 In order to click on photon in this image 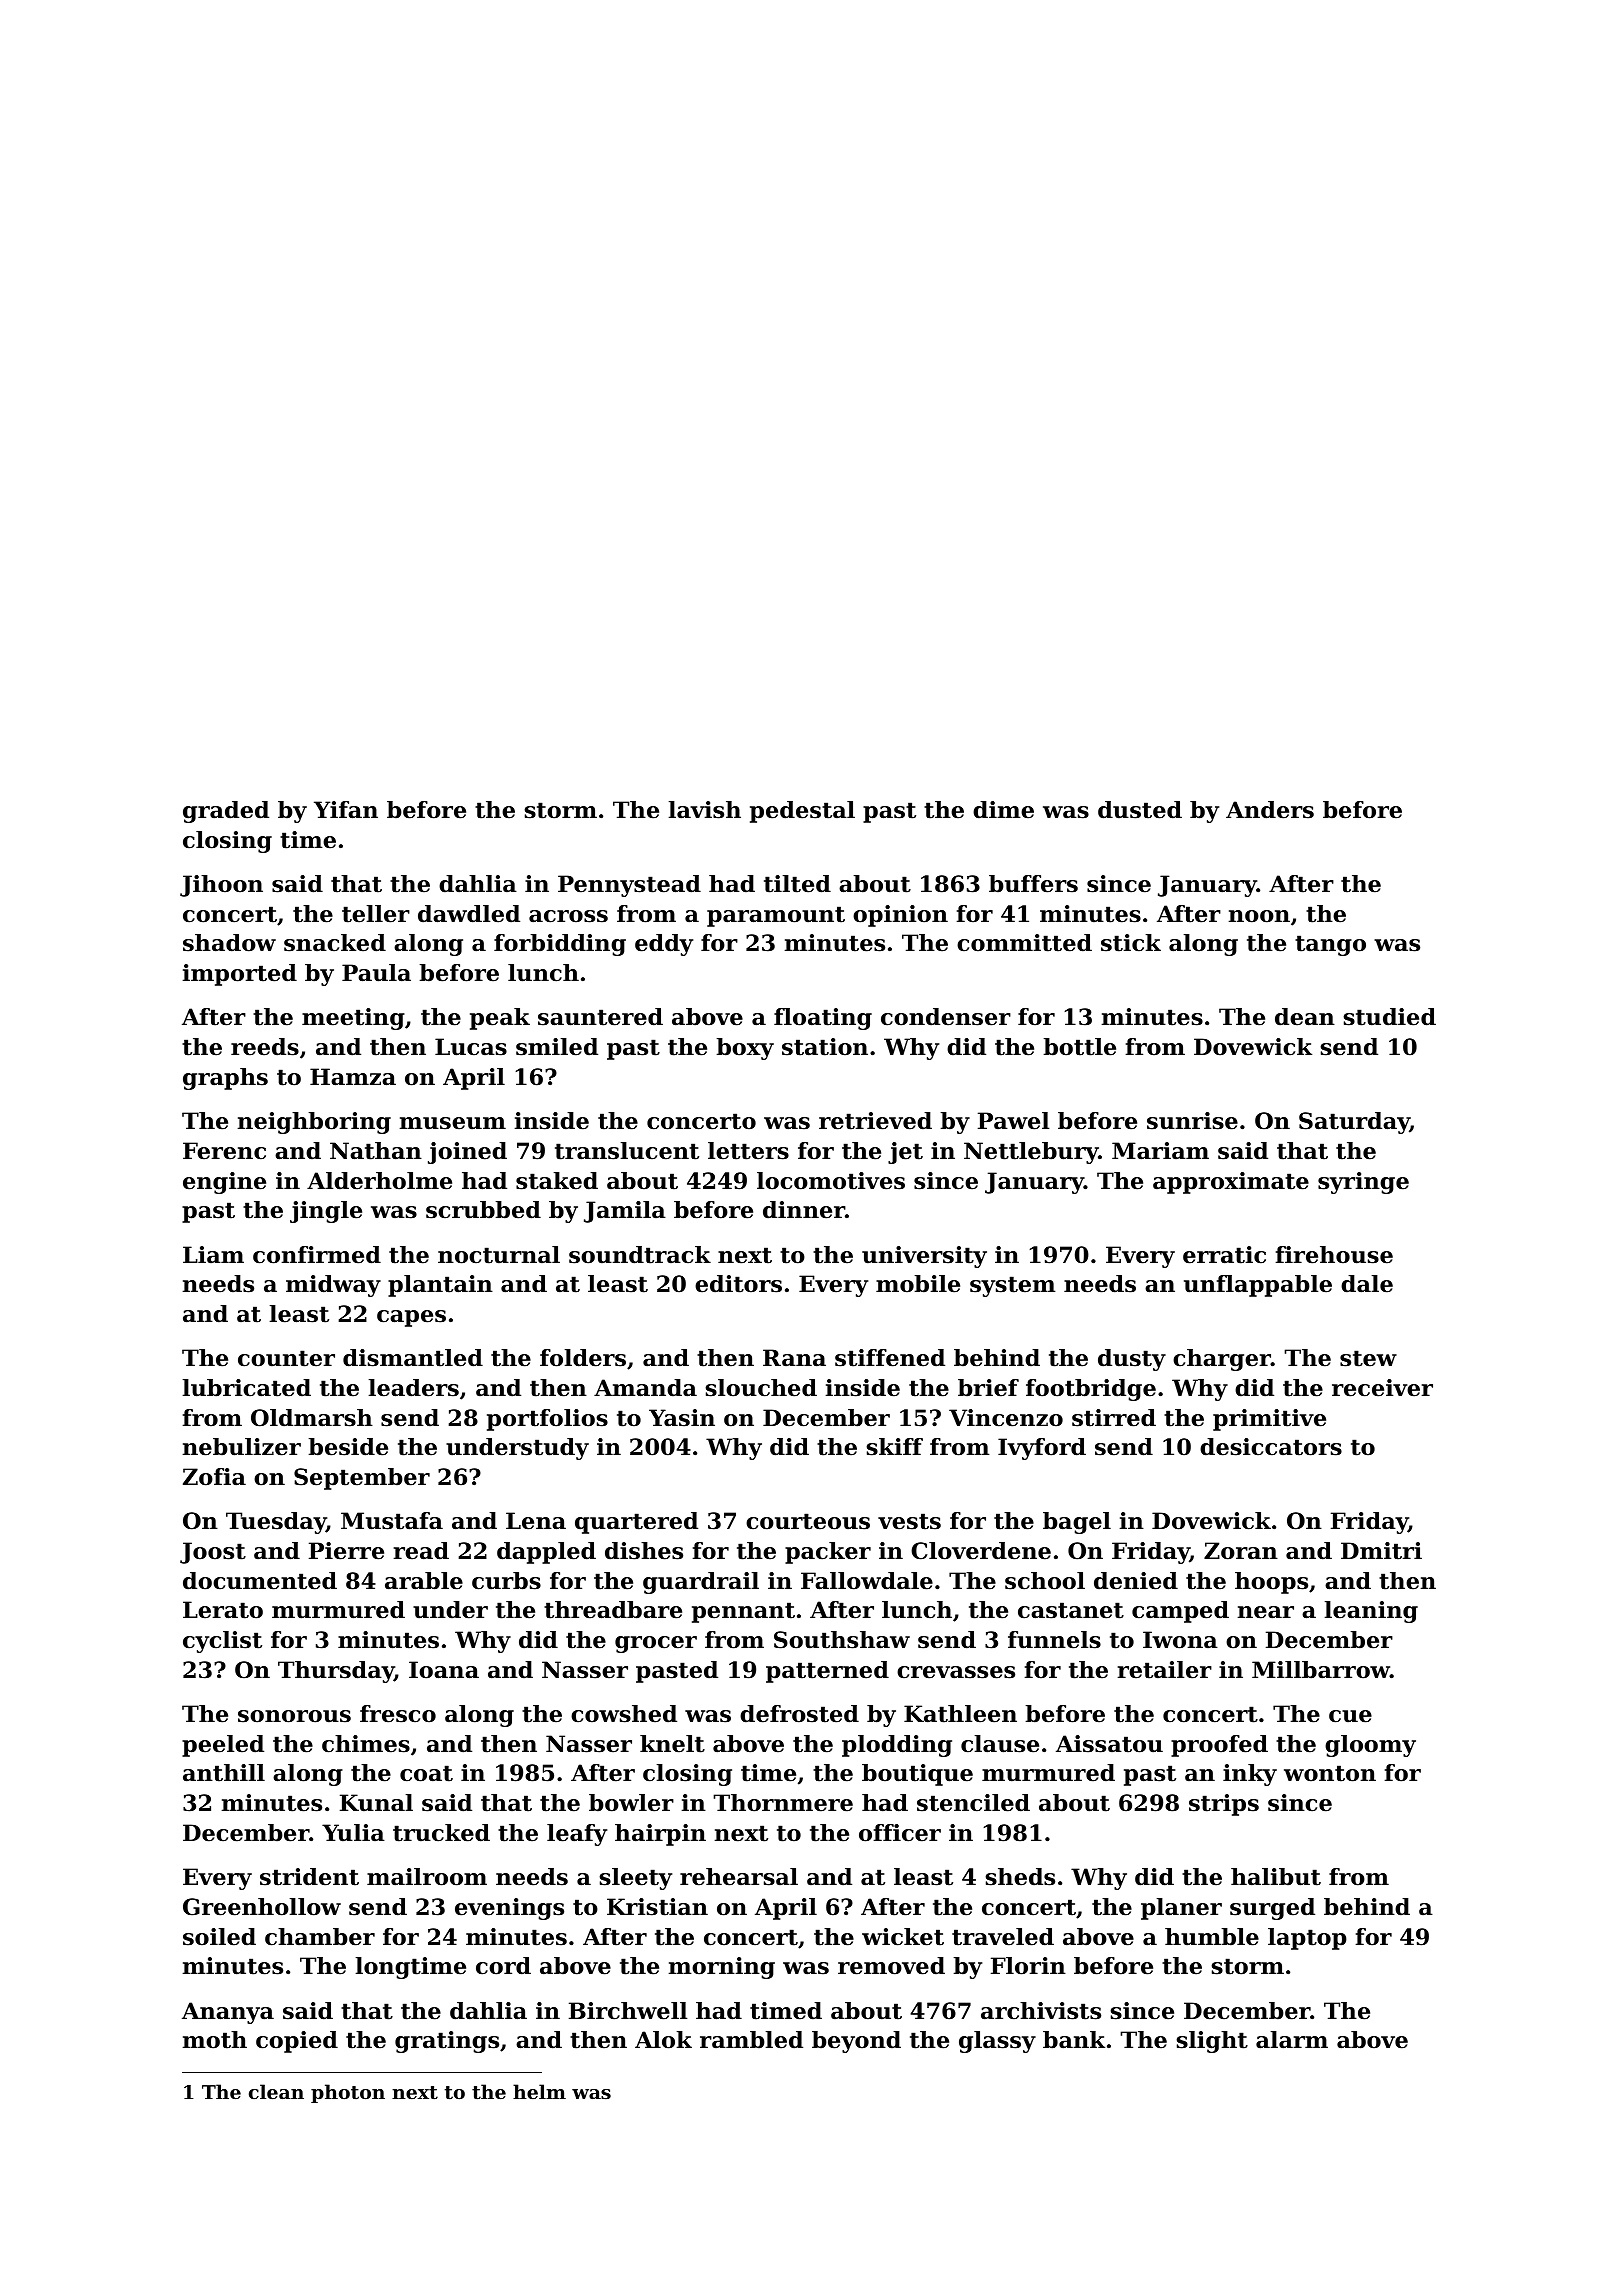, I will do `click(348, 2093)`.
